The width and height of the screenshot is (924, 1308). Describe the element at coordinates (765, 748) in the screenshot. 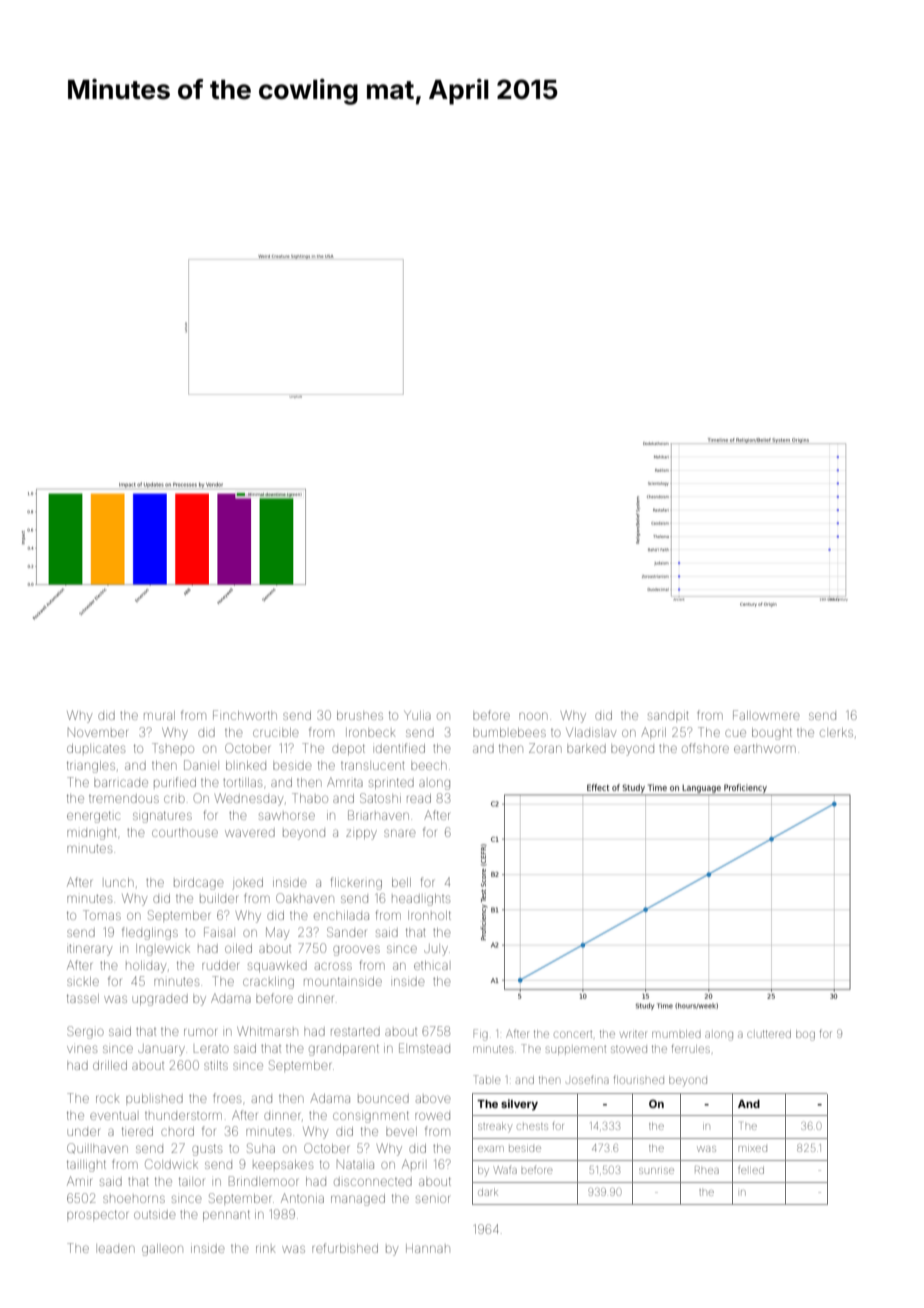

I see `earthworm` at that location.
